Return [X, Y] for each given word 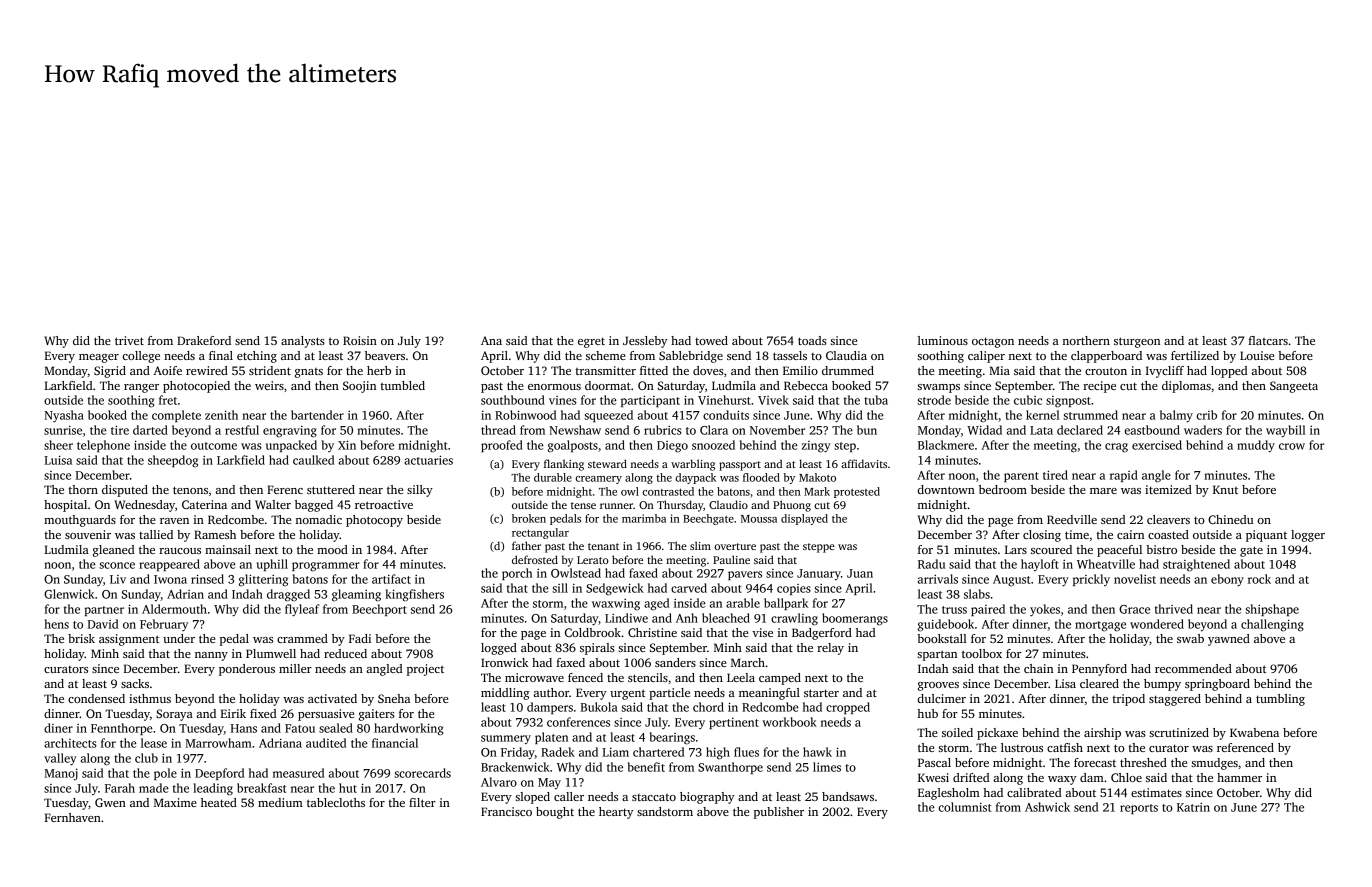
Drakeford [204, 340]
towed [711, 340]
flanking [564, 465]
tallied [156, 534]
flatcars [1268, 340]
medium [280, 802]
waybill [1286, 431]
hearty [616, 813]
